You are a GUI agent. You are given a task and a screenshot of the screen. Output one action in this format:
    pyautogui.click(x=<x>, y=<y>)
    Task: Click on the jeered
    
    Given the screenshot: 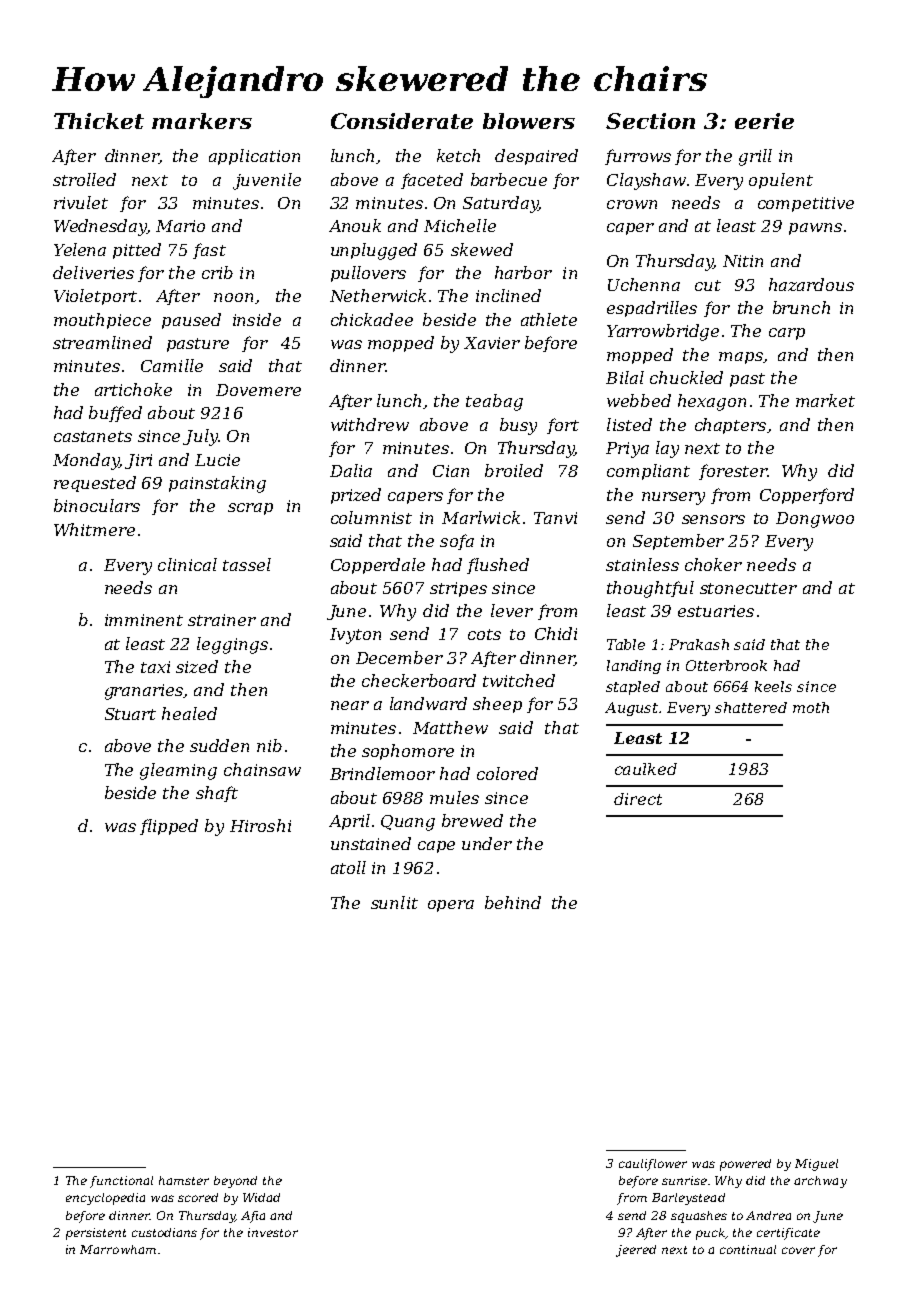 What is the action you would take?
    pyautogui.click(x=636, y=1251)
